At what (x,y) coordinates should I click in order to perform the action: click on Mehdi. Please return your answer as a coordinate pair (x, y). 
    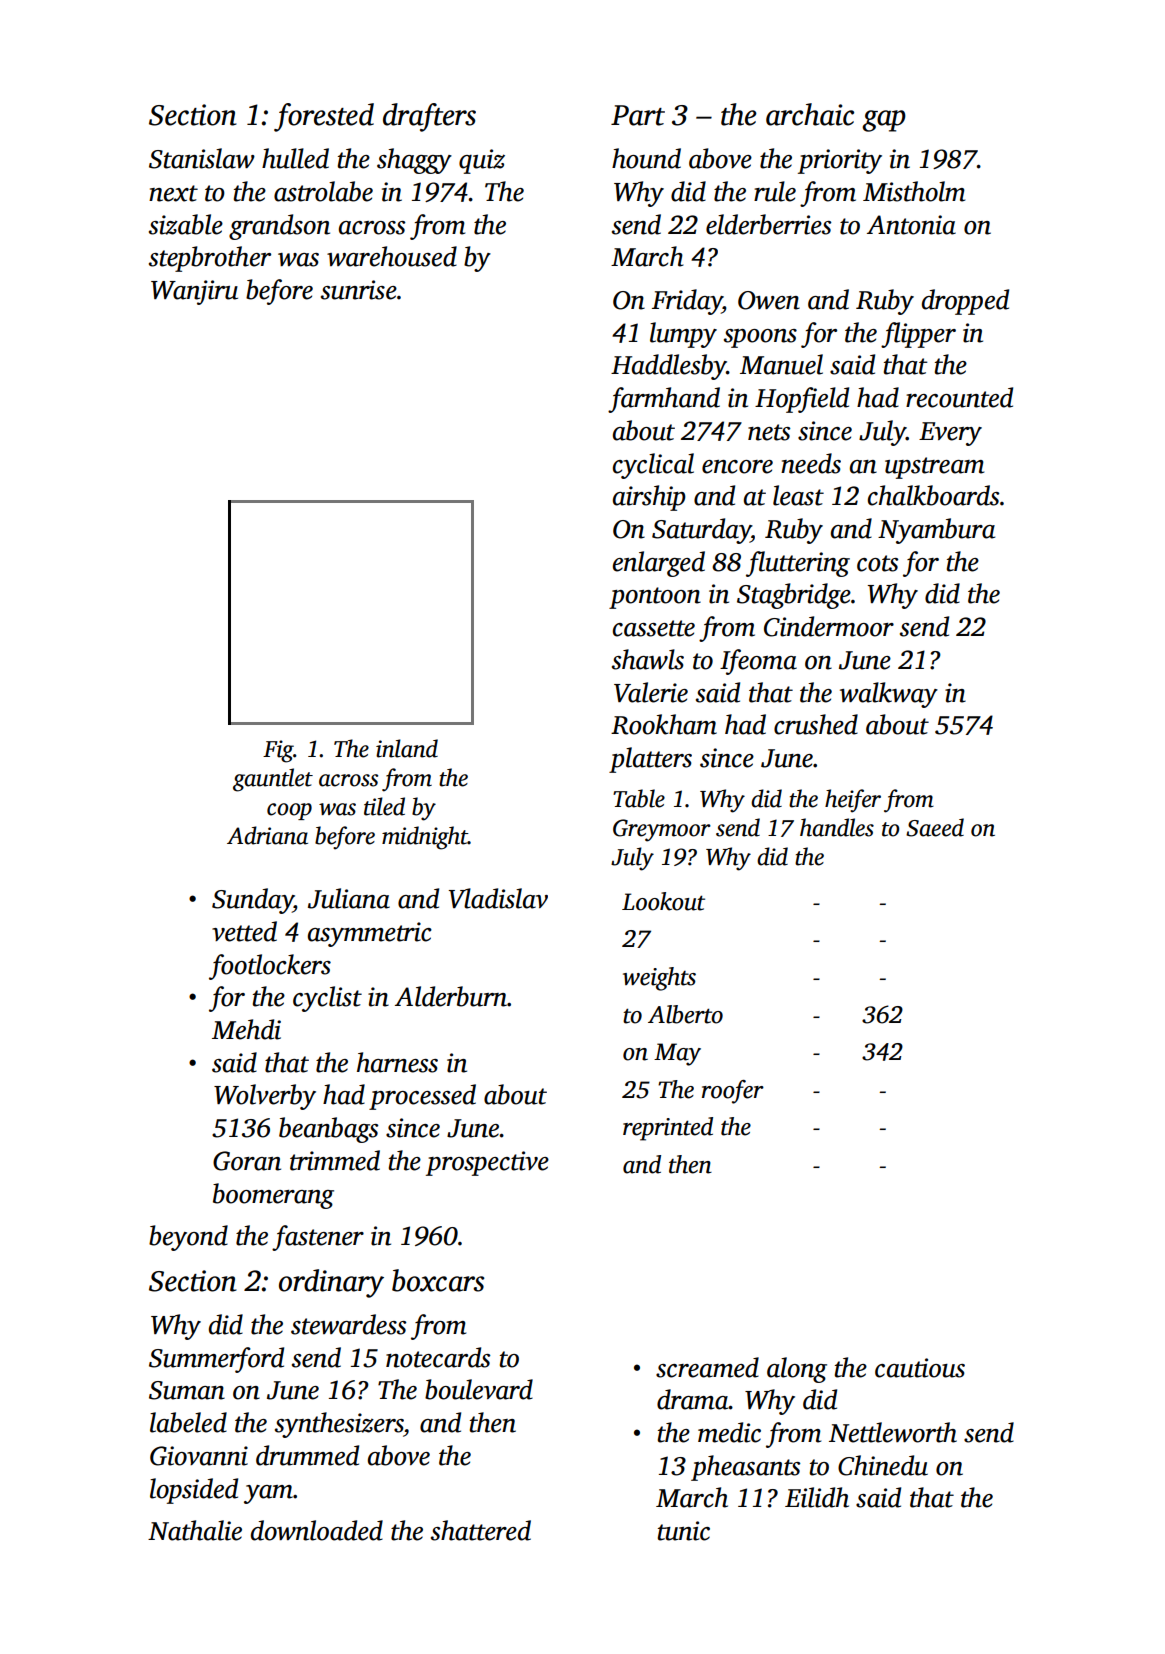
    Looking at the image, I should click on (246, 1029).
